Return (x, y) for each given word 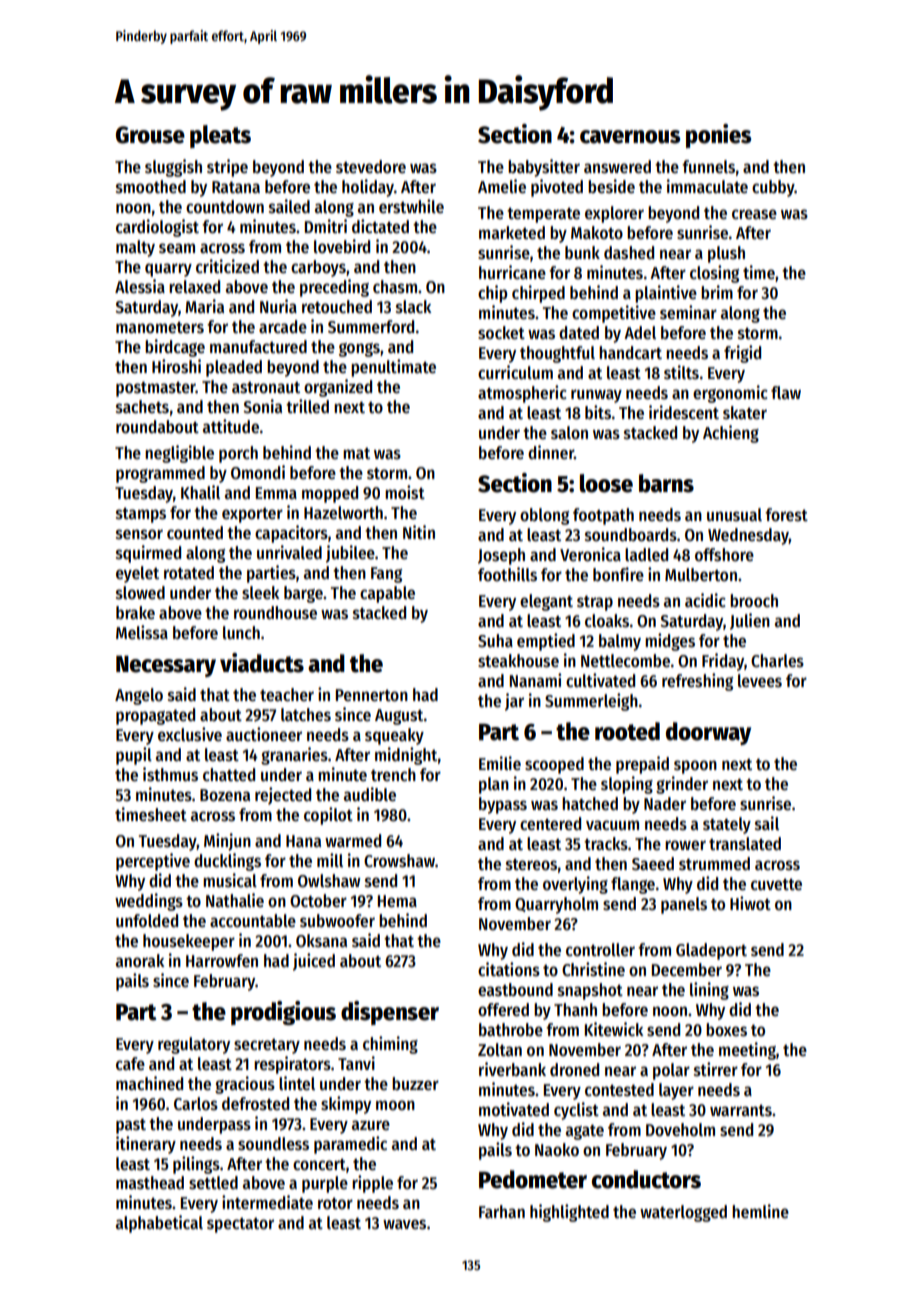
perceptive (153, 862)
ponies (718, 136)
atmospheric (522, 394)
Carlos (196, 1104)
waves (404, 1224)
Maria (204, 306)
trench (393, 775)
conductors (646, 1179)
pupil (134, 756)
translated (745, 844)
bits (598, 412)
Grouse (150, 135)
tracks (606, 844)
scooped (554, 765)
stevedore (371, 167)
